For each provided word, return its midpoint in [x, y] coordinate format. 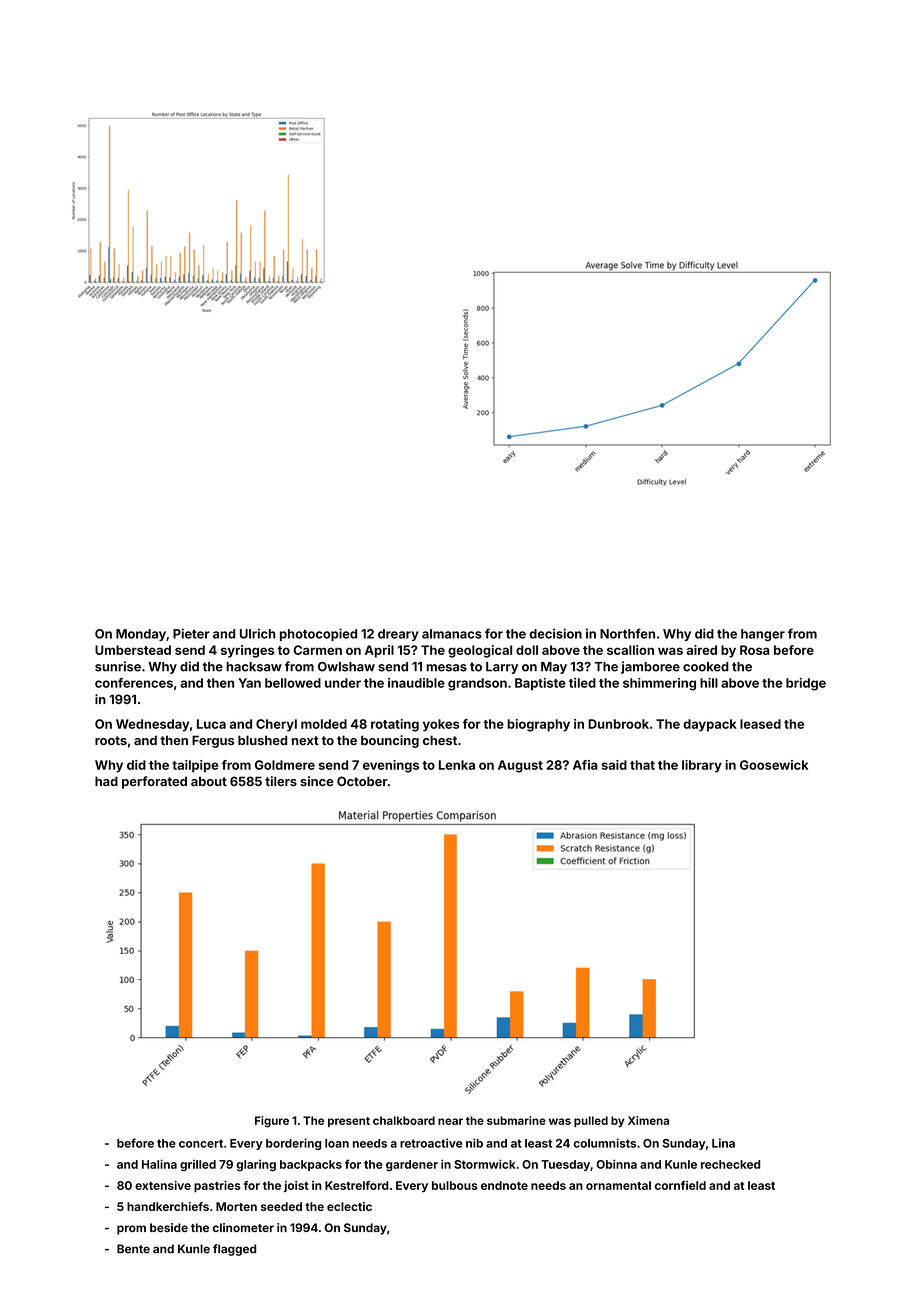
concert [201, 1143]
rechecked [730, 1164]
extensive [163, 1185]
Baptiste [540, 684]
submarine [516, 1120]
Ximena [648, 1120]
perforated [154, 782]
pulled [591, 1121]
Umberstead [133, 650]
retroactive [431, 1143]
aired [702, 650]
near [450, 1121]
